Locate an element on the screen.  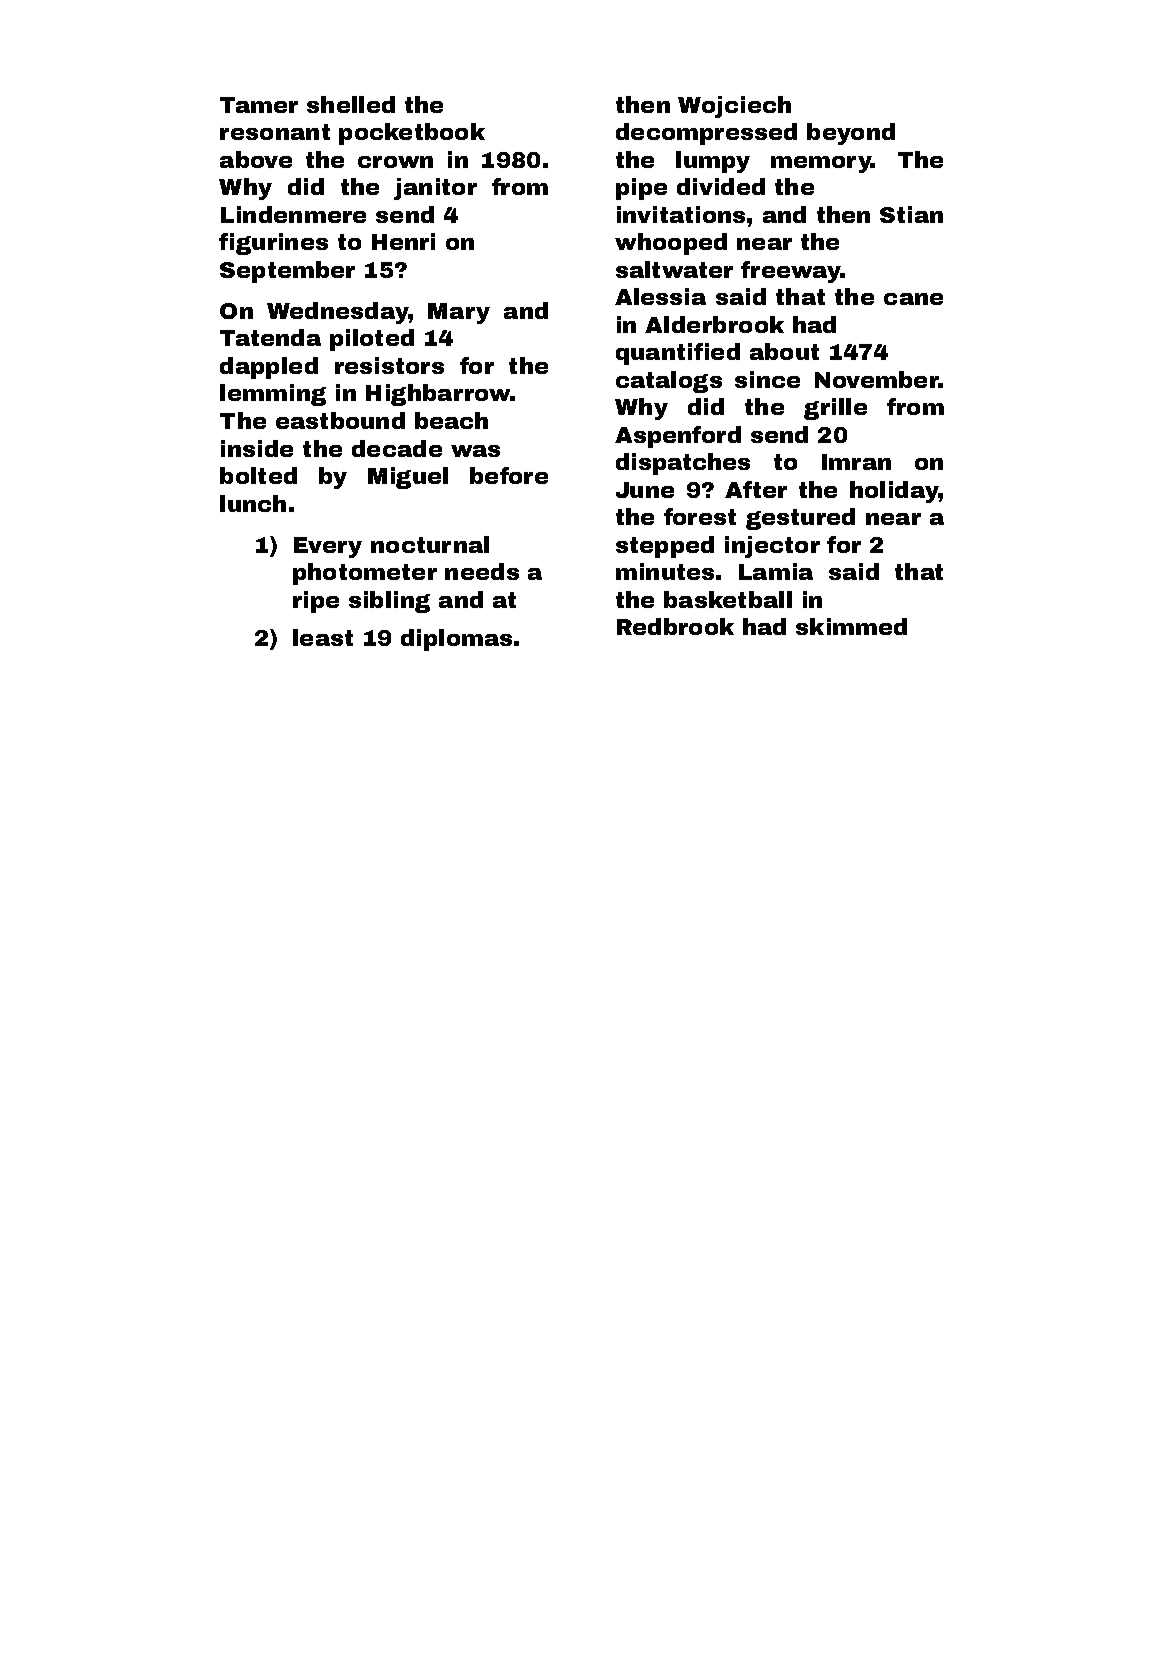
whooped is located at coordinates (671, 244).
